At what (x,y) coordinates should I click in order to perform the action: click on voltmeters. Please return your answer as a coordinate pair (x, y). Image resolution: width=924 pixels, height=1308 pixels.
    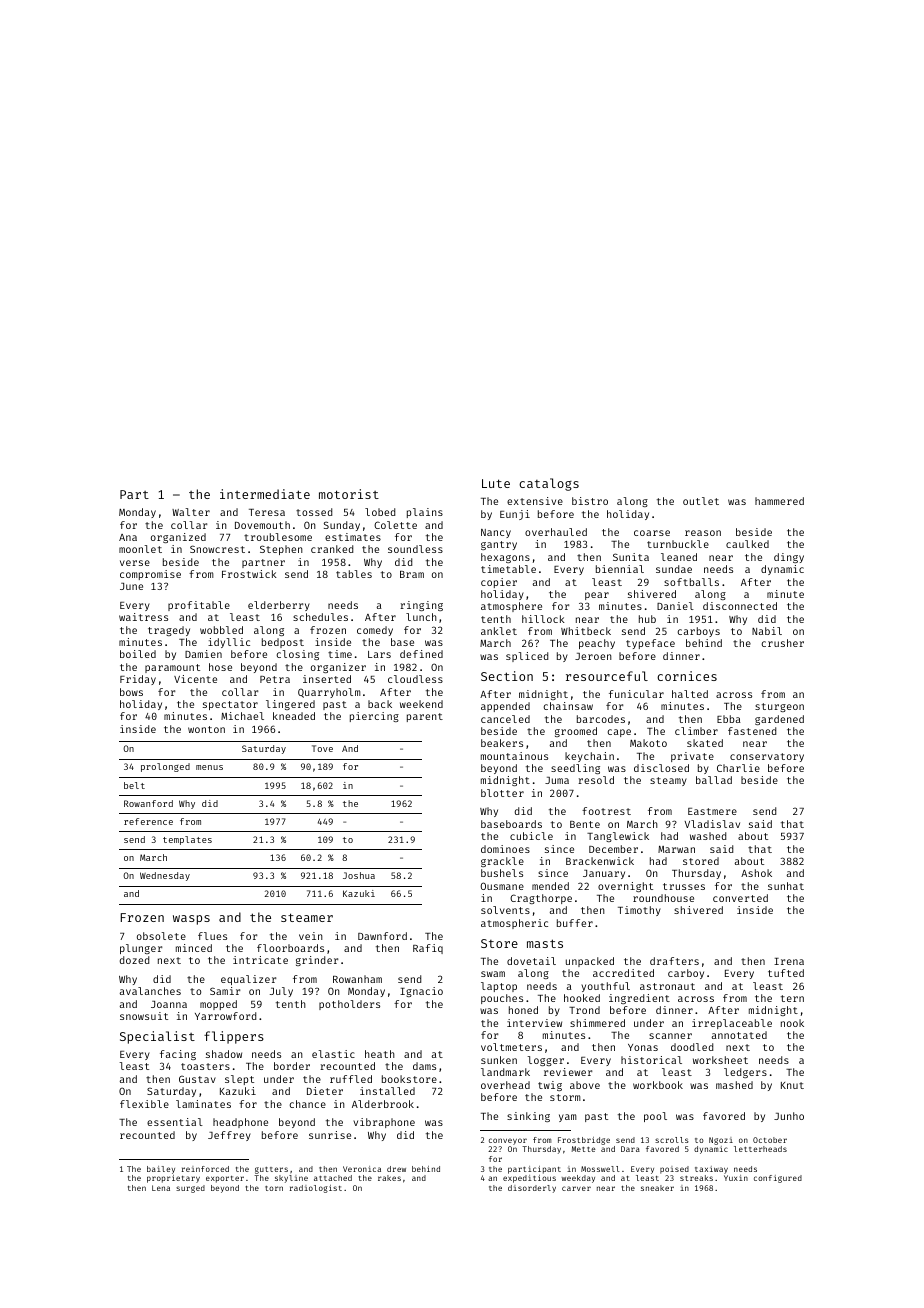
    Looking at the image, I should click on (511, 1047).
